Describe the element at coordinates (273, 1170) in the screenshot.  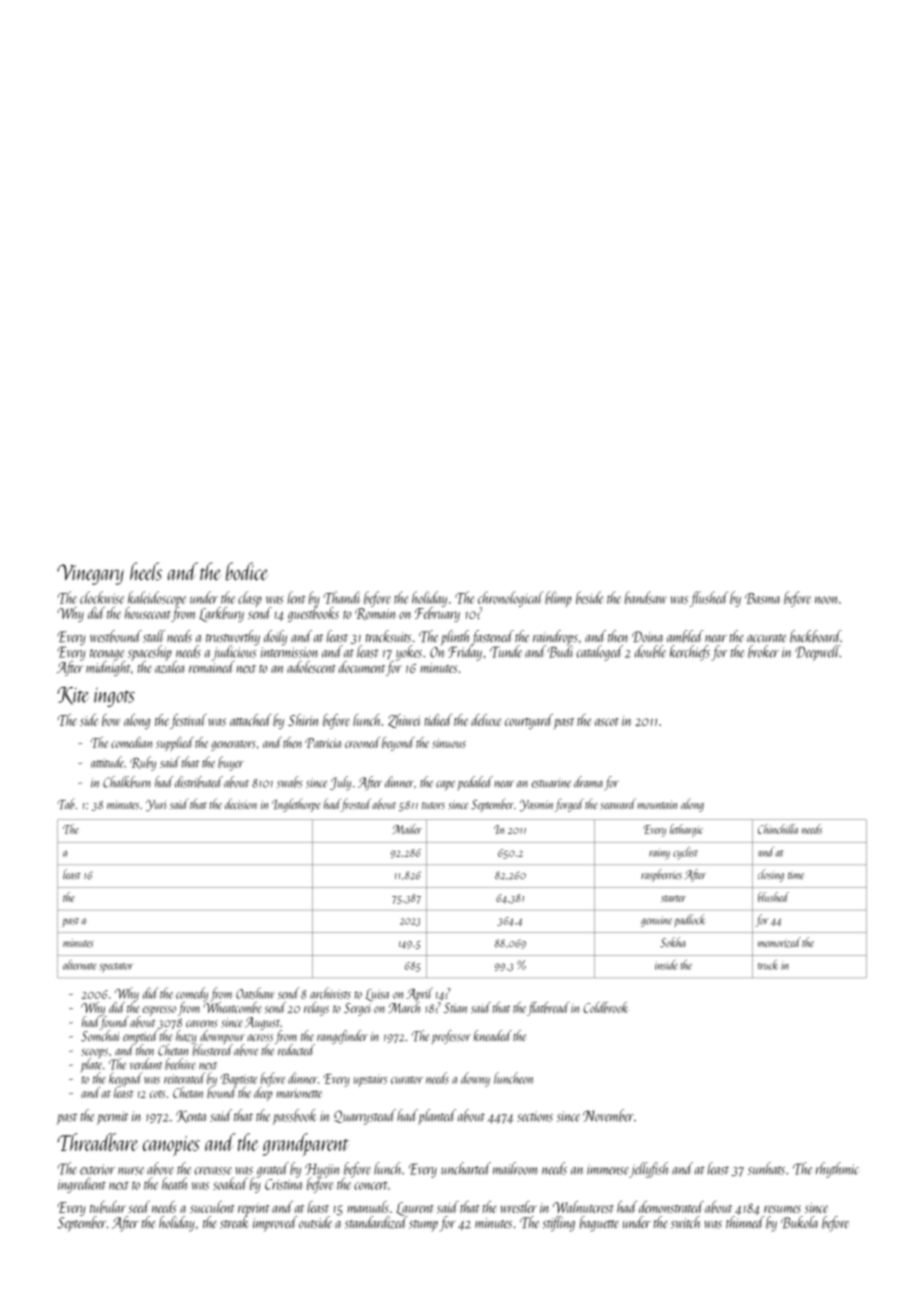
I see `grated` at that location.
